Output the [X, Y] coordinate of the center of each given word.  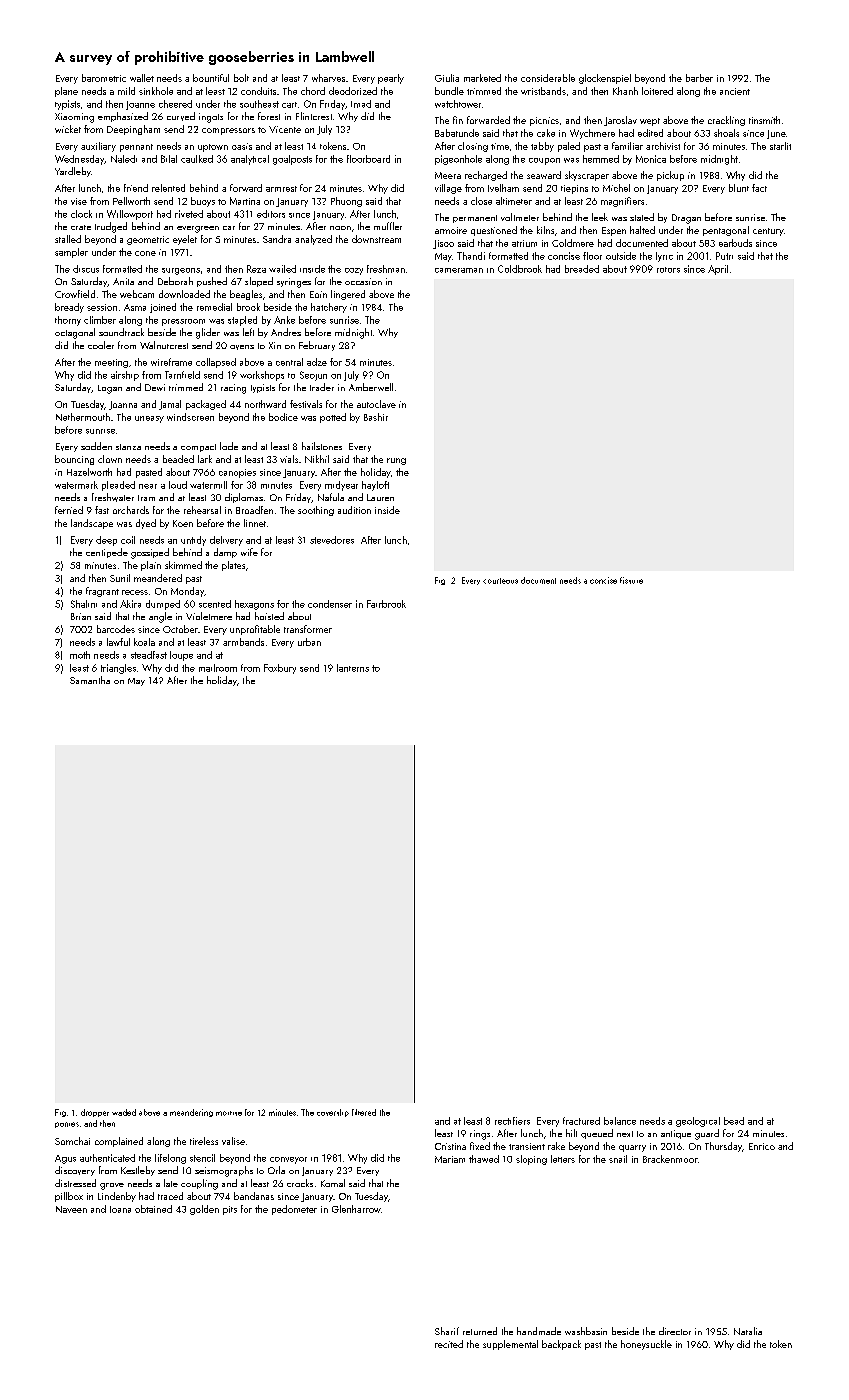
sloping [531, 1160]
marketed [482, 78]
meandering [191, 1113]
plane [66, 92]
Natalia [748, 1331]
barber [699, 78]
